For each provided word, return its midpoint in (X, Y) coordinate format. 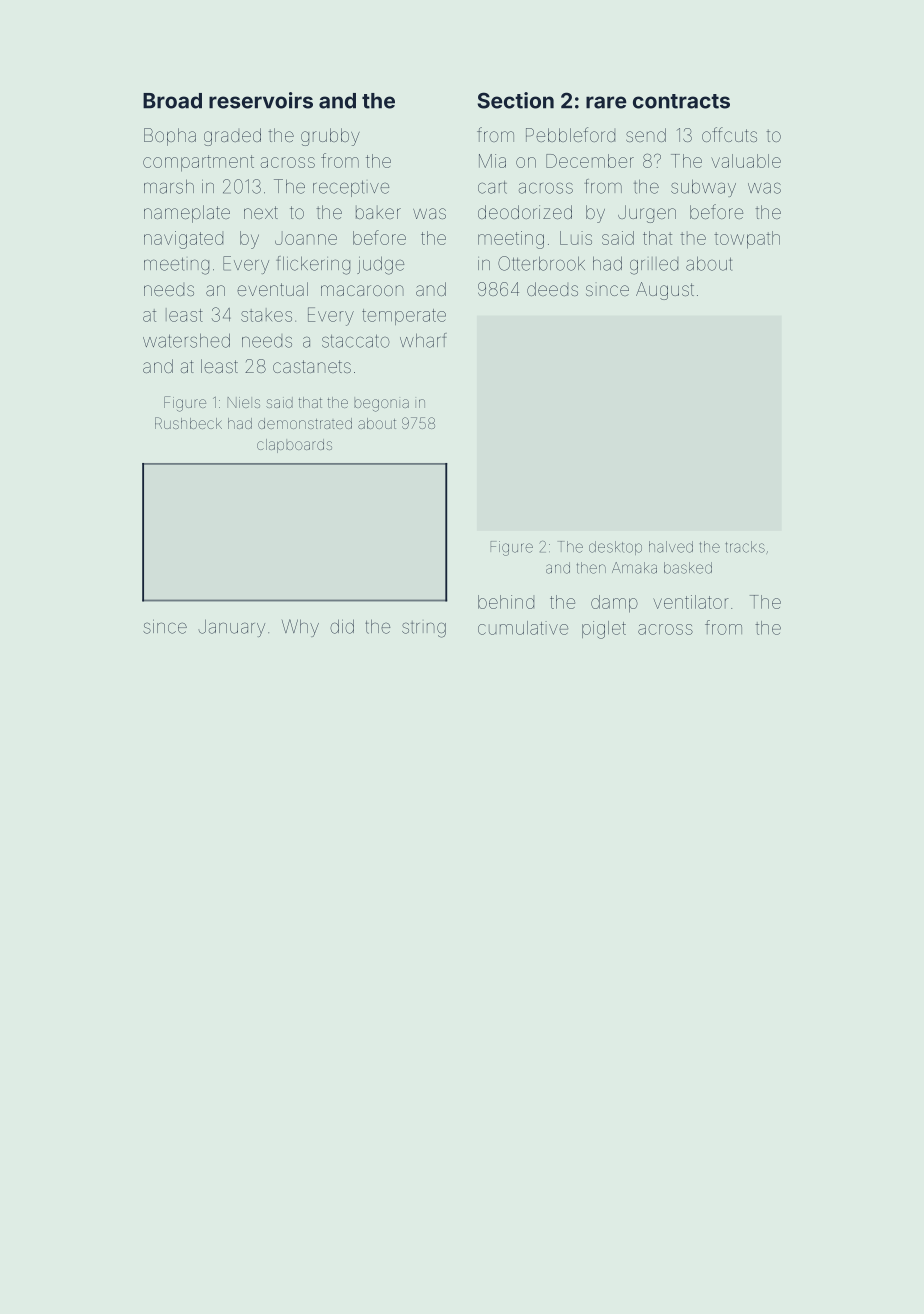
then (591, 568)
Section (515, 100)
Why (300, 628)
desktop (615, 548)
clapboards (294, 446)
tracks (745, 547)
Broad (172, 101)
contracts (681, 101)
